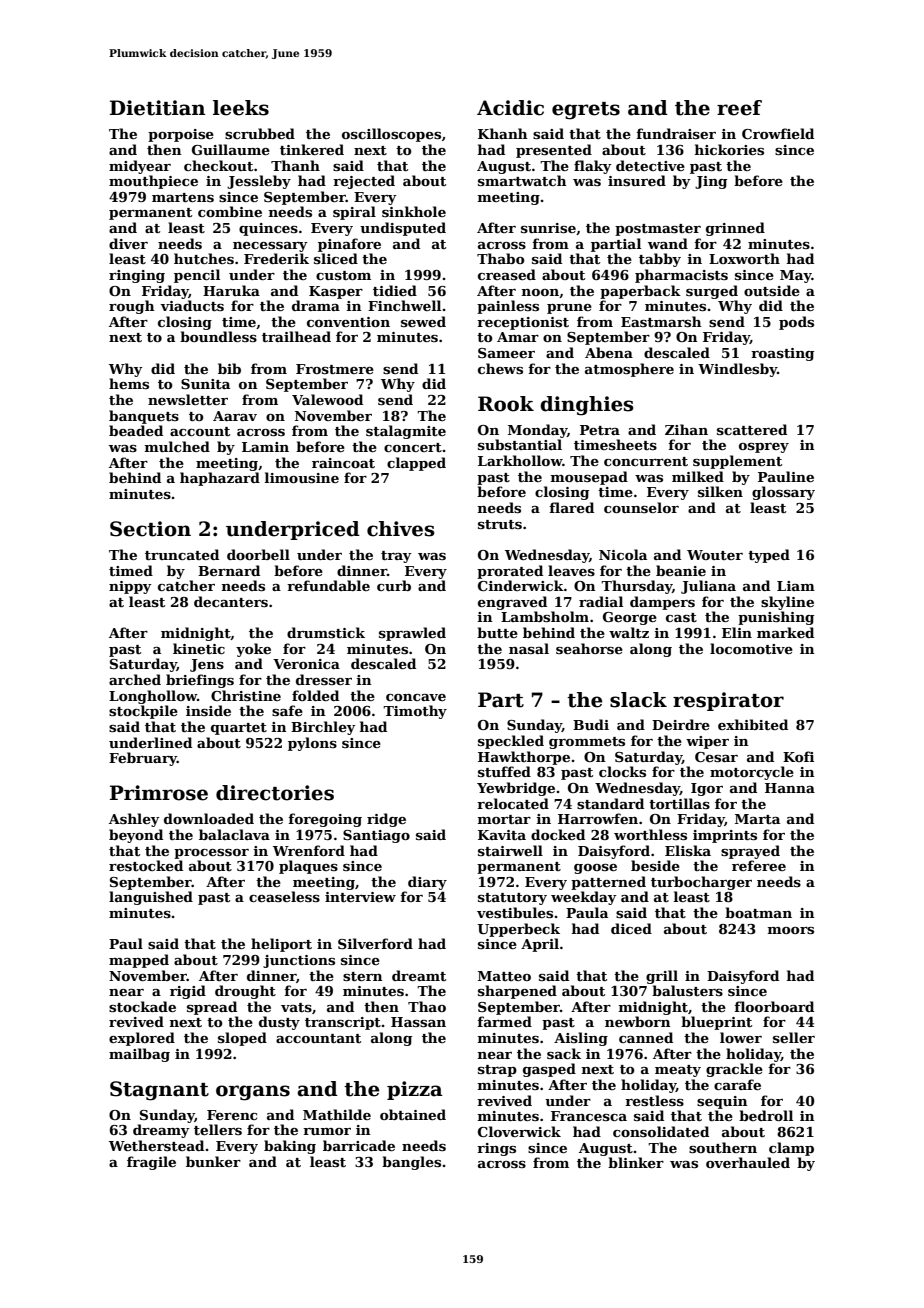 This document has width=924, height=1308. What do you see at coordinates (218, 1129) in the document?
I see `tellers` at bounding box center [218, 1129].
